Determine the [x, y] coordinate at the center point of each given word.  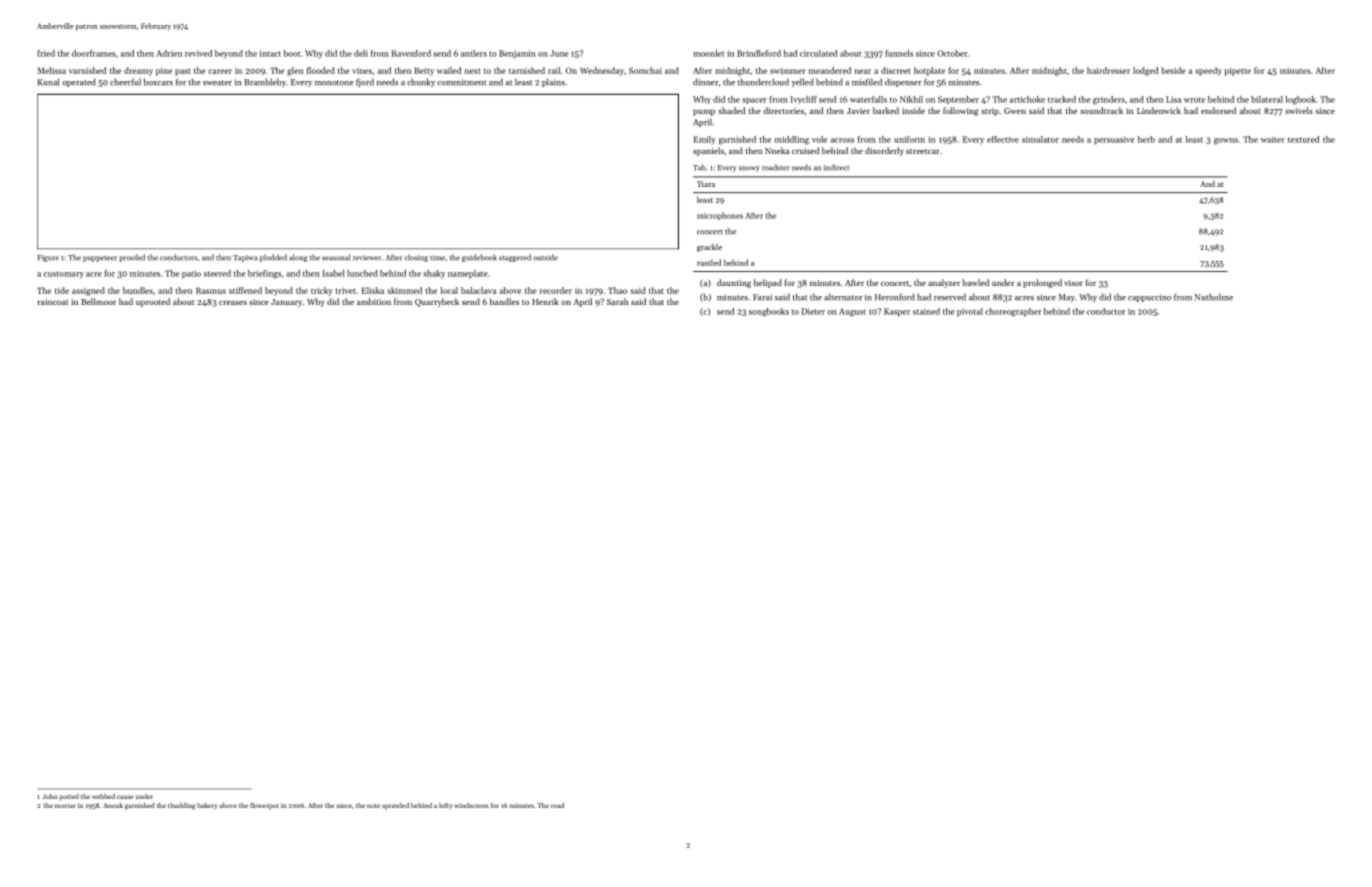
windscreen [471, 805]
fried [46, 53]
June [559, 53]
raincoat [53, 302]
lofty [445, 806]
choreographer [1013, 312]
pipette [1237, 72]
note [373, 806]
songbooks [769, 312]
